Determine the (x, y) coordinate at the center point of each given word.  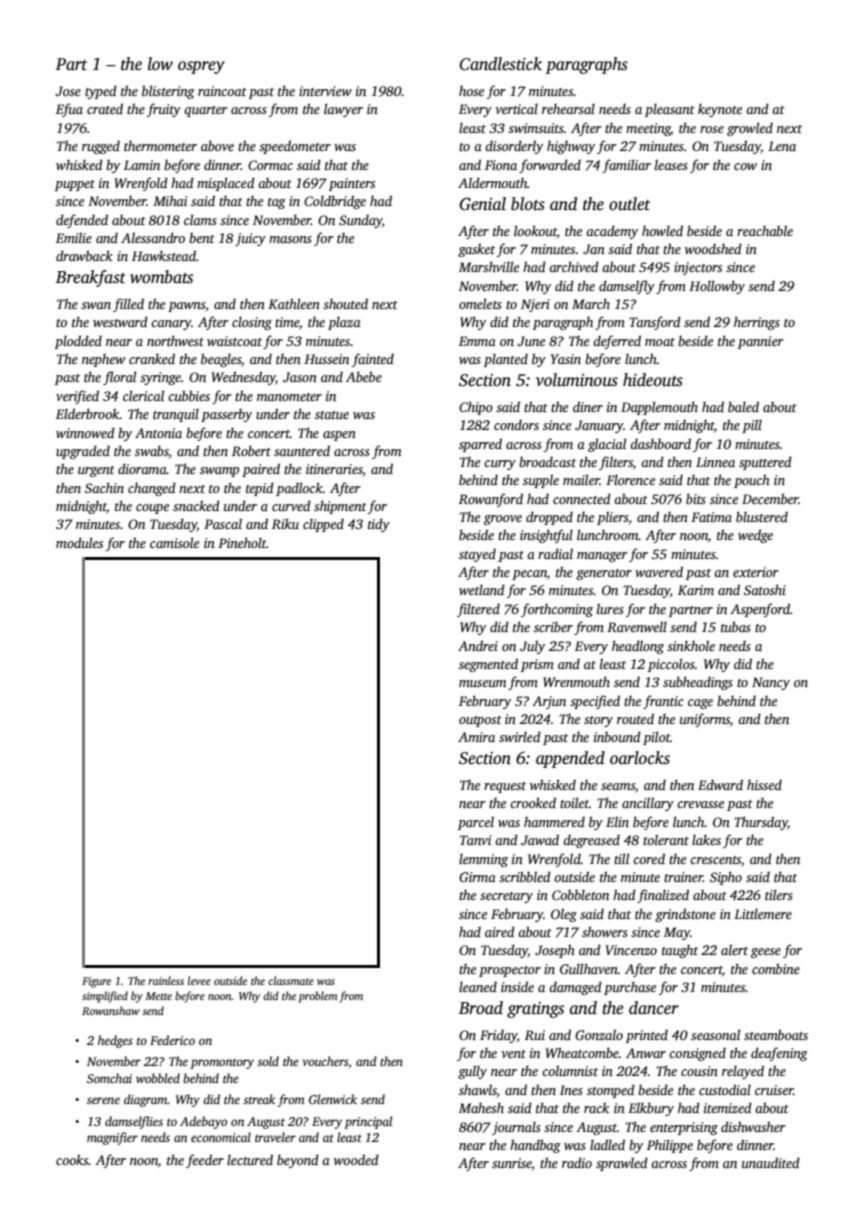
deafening (779, 1054)
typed (101, 92)
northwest (175, 340)
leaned (478, 987)
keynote (720, 110)
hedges (115, 1041)
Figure (96, 982)
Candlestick (500, 64)
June (531, 341)
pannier (761, 342)
